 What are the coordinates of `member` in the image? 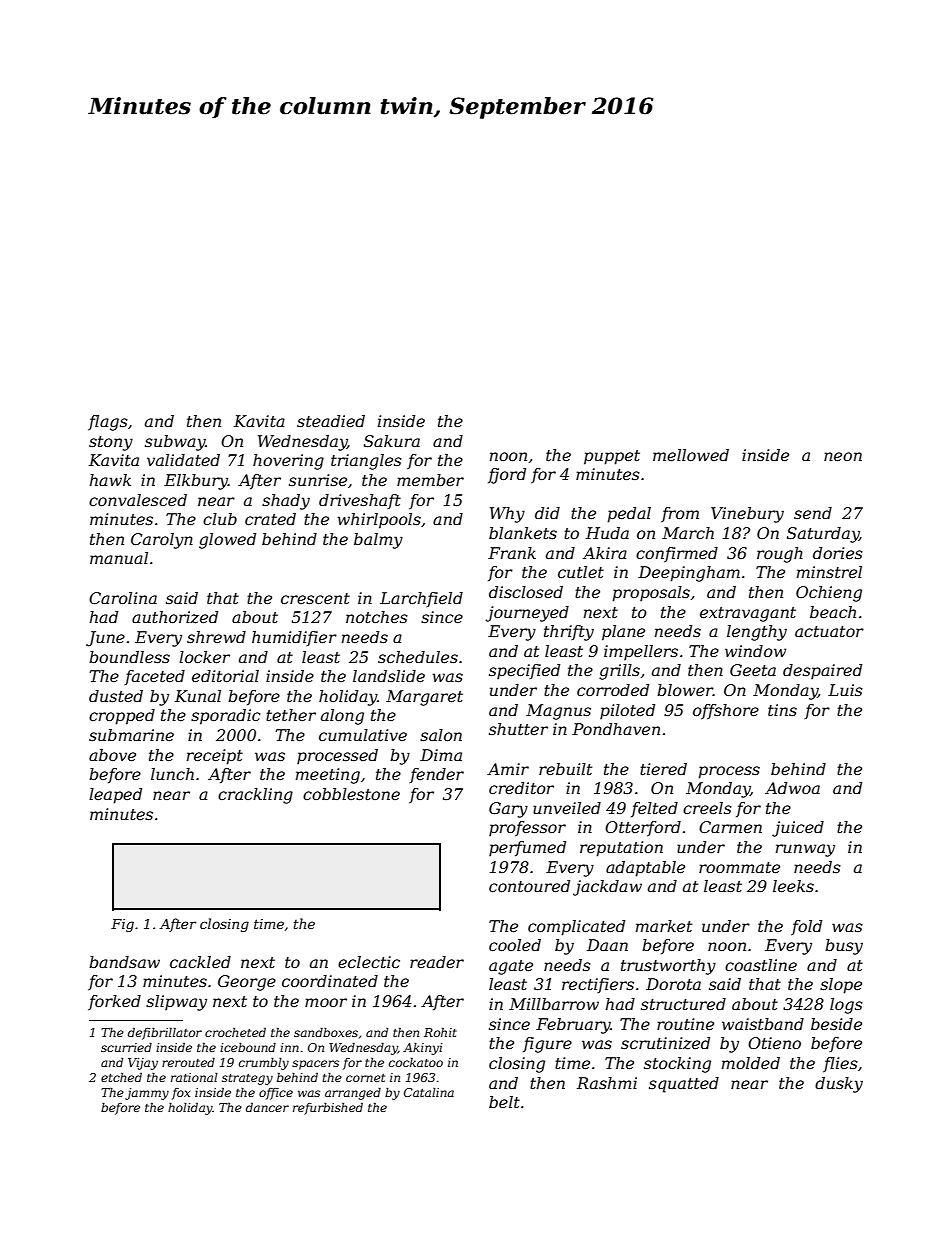 It's located at (430, 480).
